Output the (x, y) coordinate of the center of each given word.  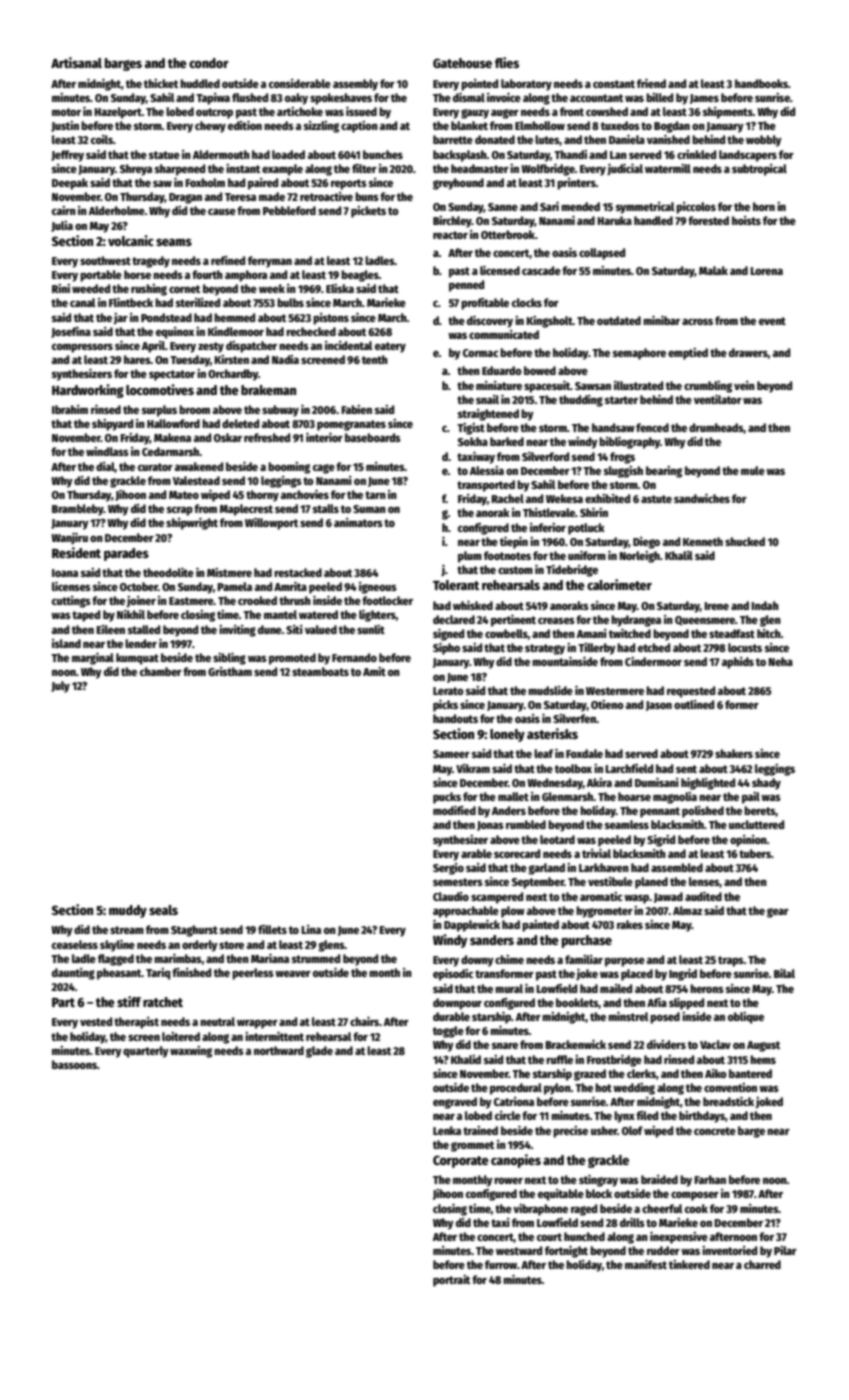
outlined (694, 704)
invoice (504, 97)
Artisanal (76, 62)
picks (445, 705)
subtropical (759, 170)
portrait (451, 1281)
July (60, 687)
